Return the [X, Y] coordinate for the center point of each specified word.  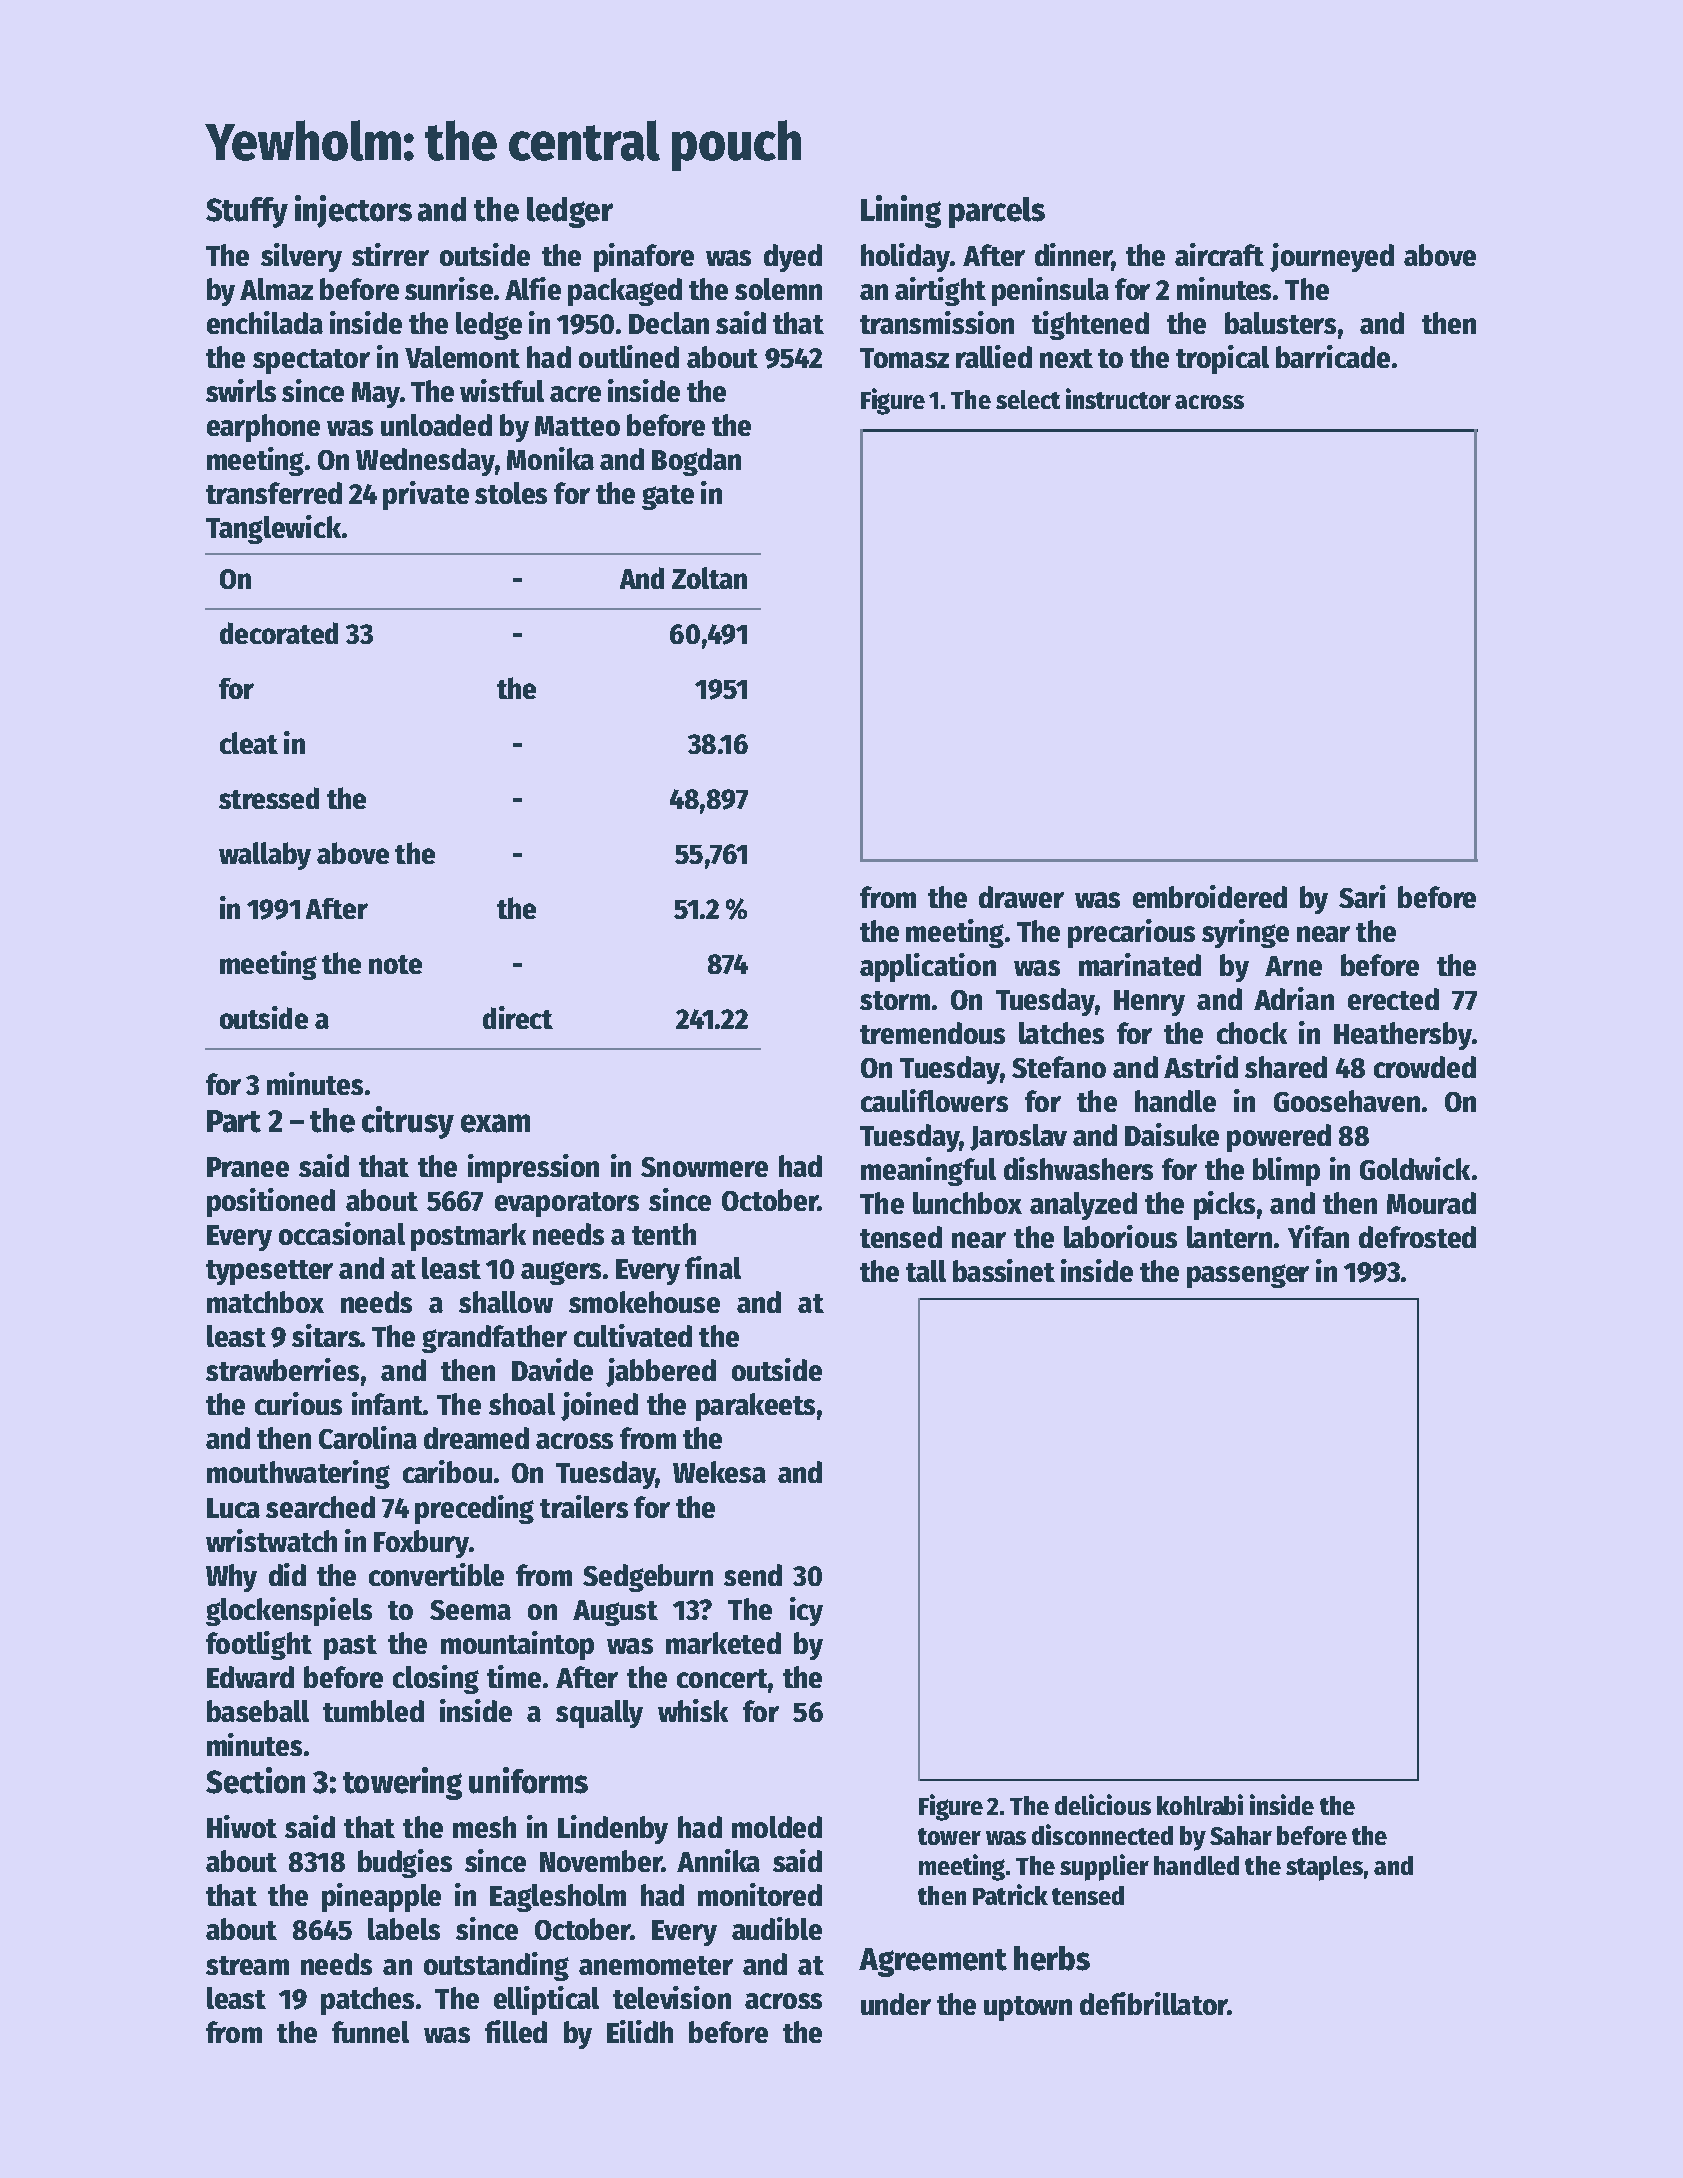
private [426, 495]
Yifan [1318, 1236]
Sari [1362, 896]
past [350, 1647]
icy [806, 1611]
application [928, 967]
